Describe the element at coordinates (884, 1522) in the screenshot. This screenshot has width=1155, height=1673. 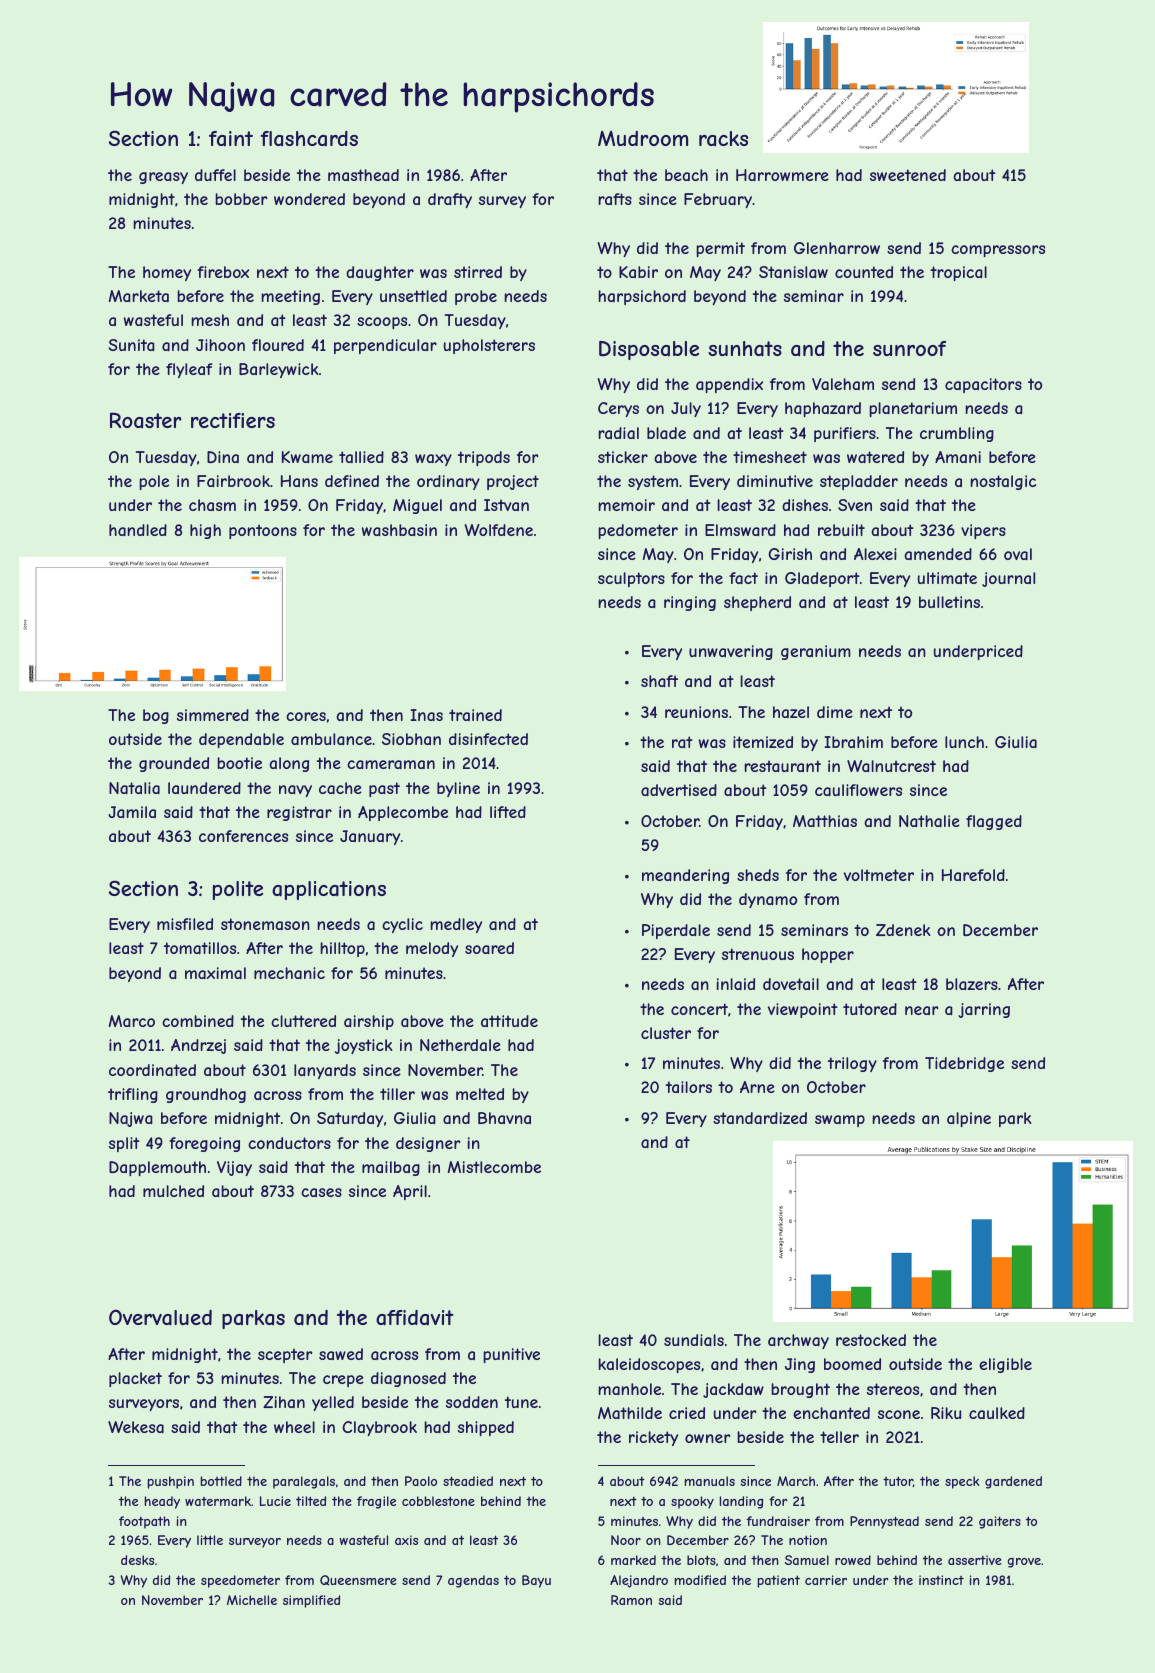
I see `Pennystead` at that location.
